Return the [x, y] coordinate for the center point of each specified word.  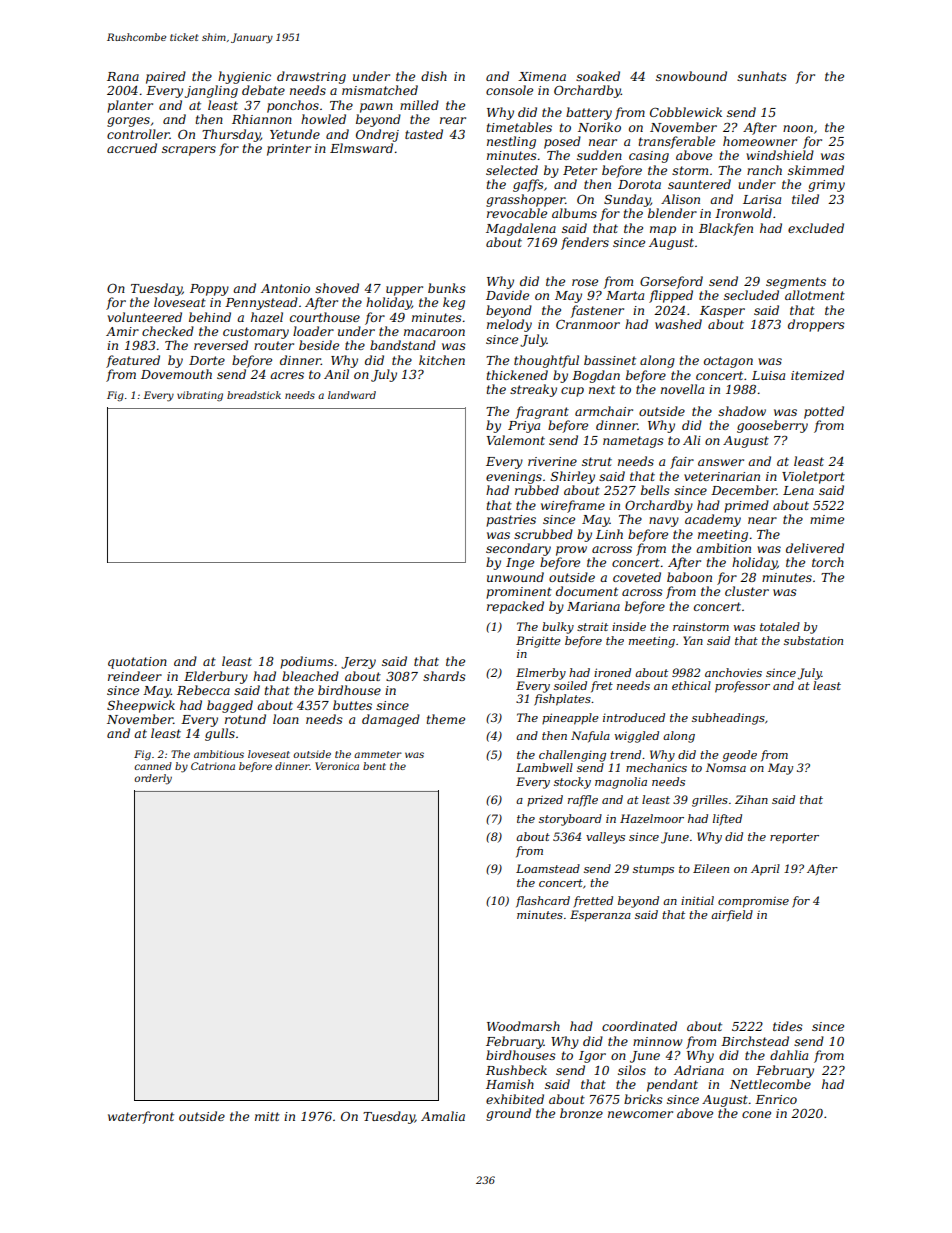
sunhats [762, 76]
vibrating [200, 396]
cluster [747, 591]
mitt [267, 1116]
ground [508, 1114]
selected [512, 170]
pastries [511, 521]
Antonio [285, 288]
